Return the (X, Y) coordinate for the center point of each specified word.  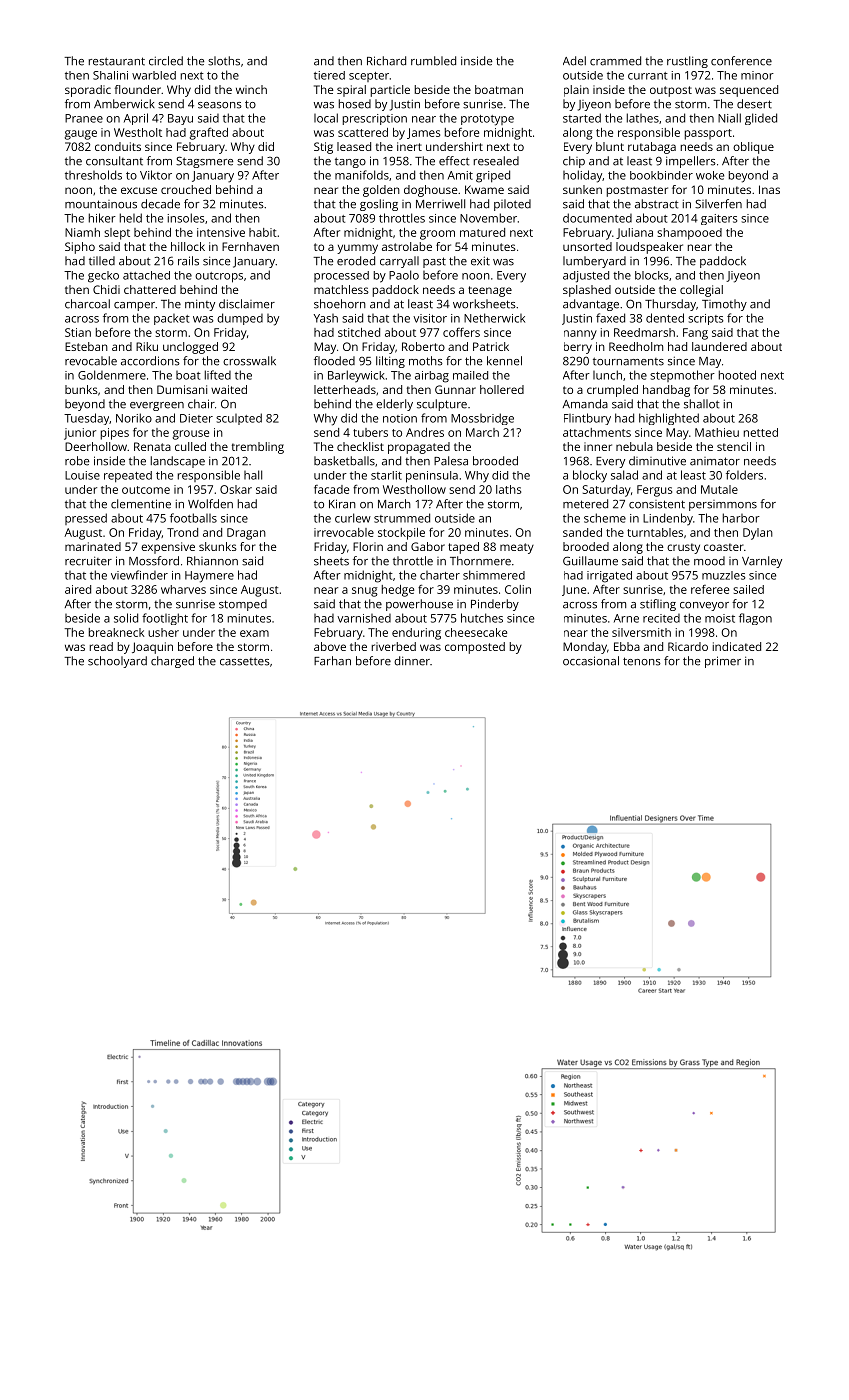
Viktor (156, 175)
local (326, 118)
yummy (357, 249)
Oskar (236, 489)
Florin (368, 546)
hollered (502, 389)
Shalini (110, 75)
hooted (737, 375)
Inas (769, 189)
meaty (517, 548)
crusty (683, 548)
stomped (243, 605)
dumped (240, 319)
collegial (701, 291)
